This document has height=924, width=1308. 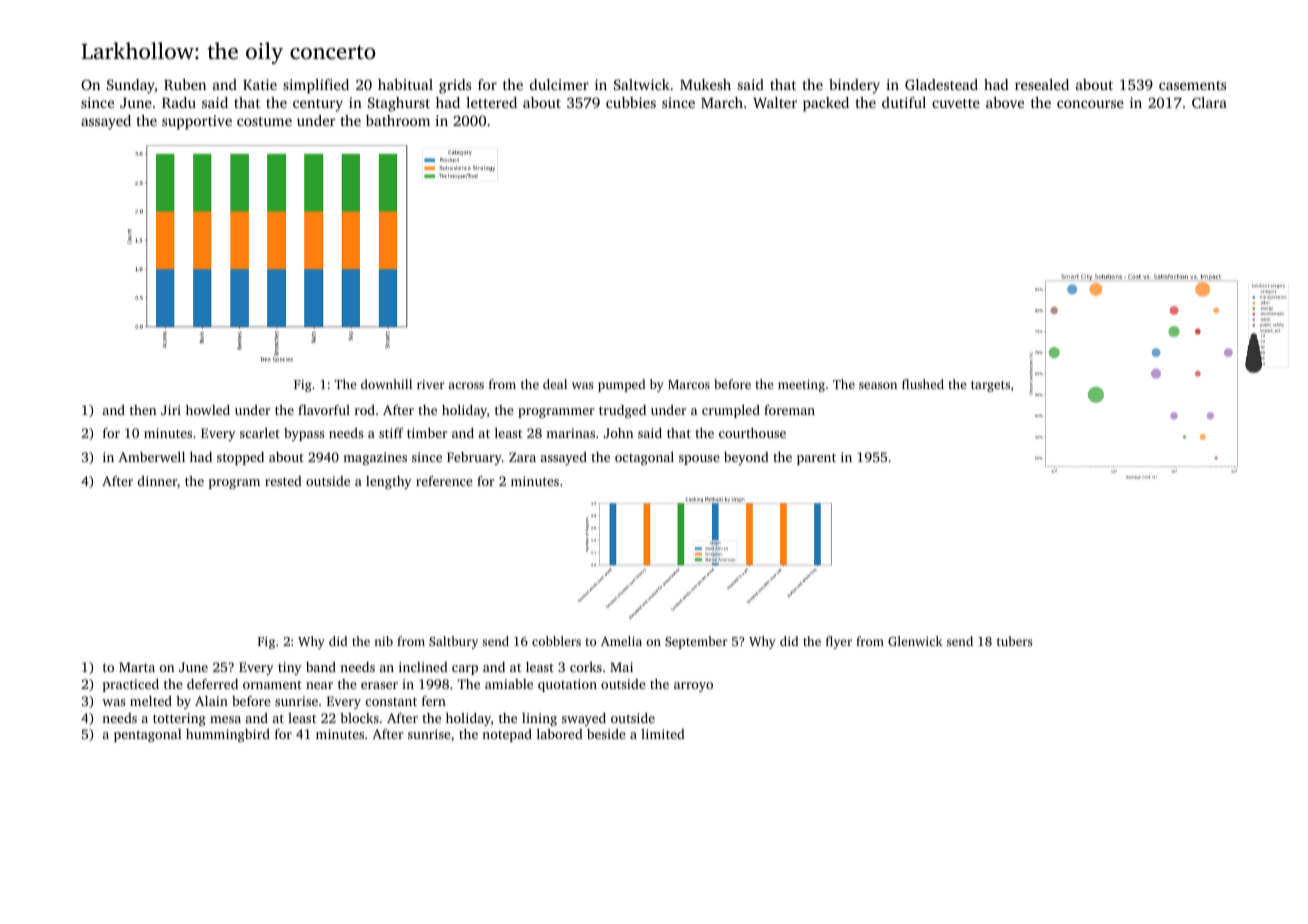 What do you see at coordinates (148, 735) in the document?
I see `pentagonal` at bounding box center [148, 735].
